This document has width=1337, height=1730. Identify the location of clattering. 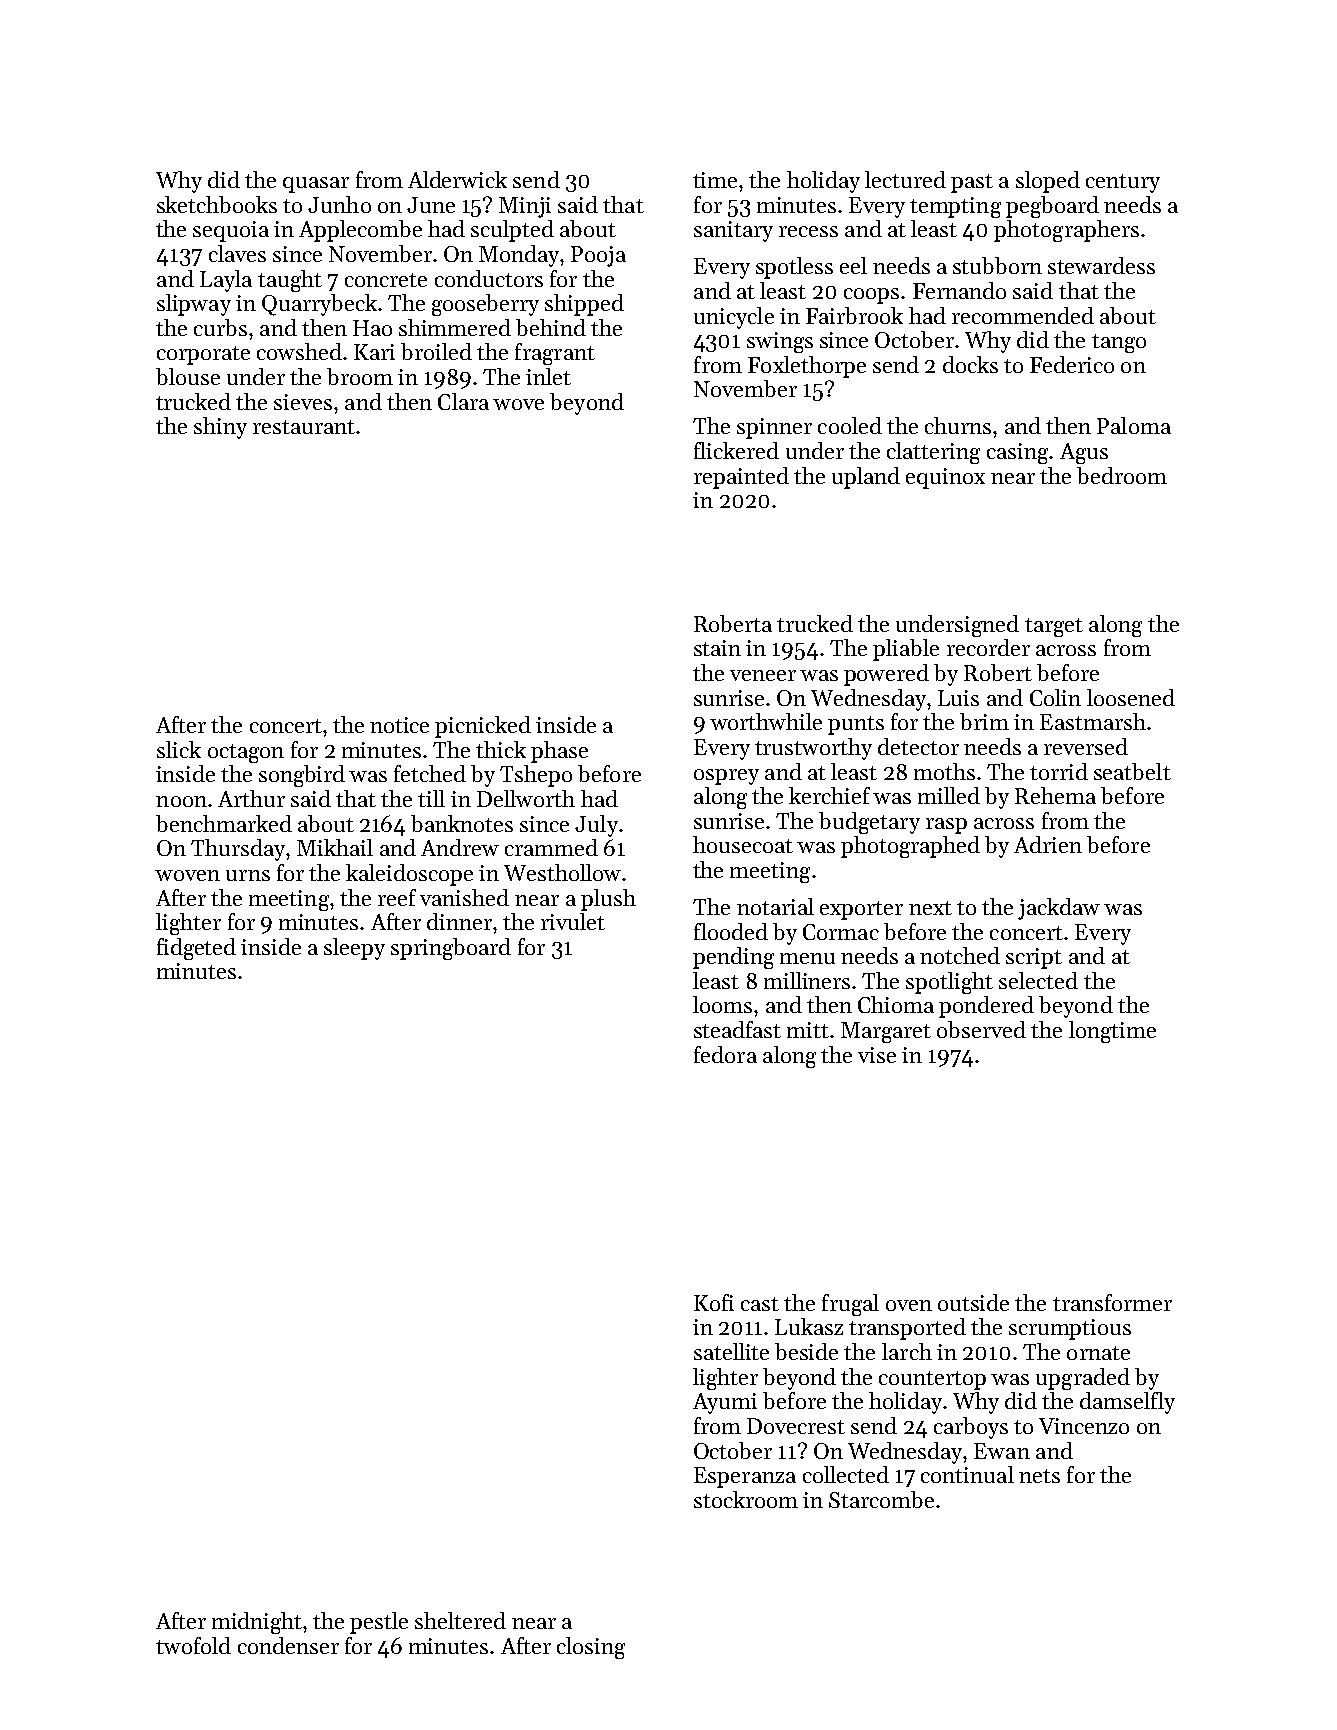
(933, 453).
